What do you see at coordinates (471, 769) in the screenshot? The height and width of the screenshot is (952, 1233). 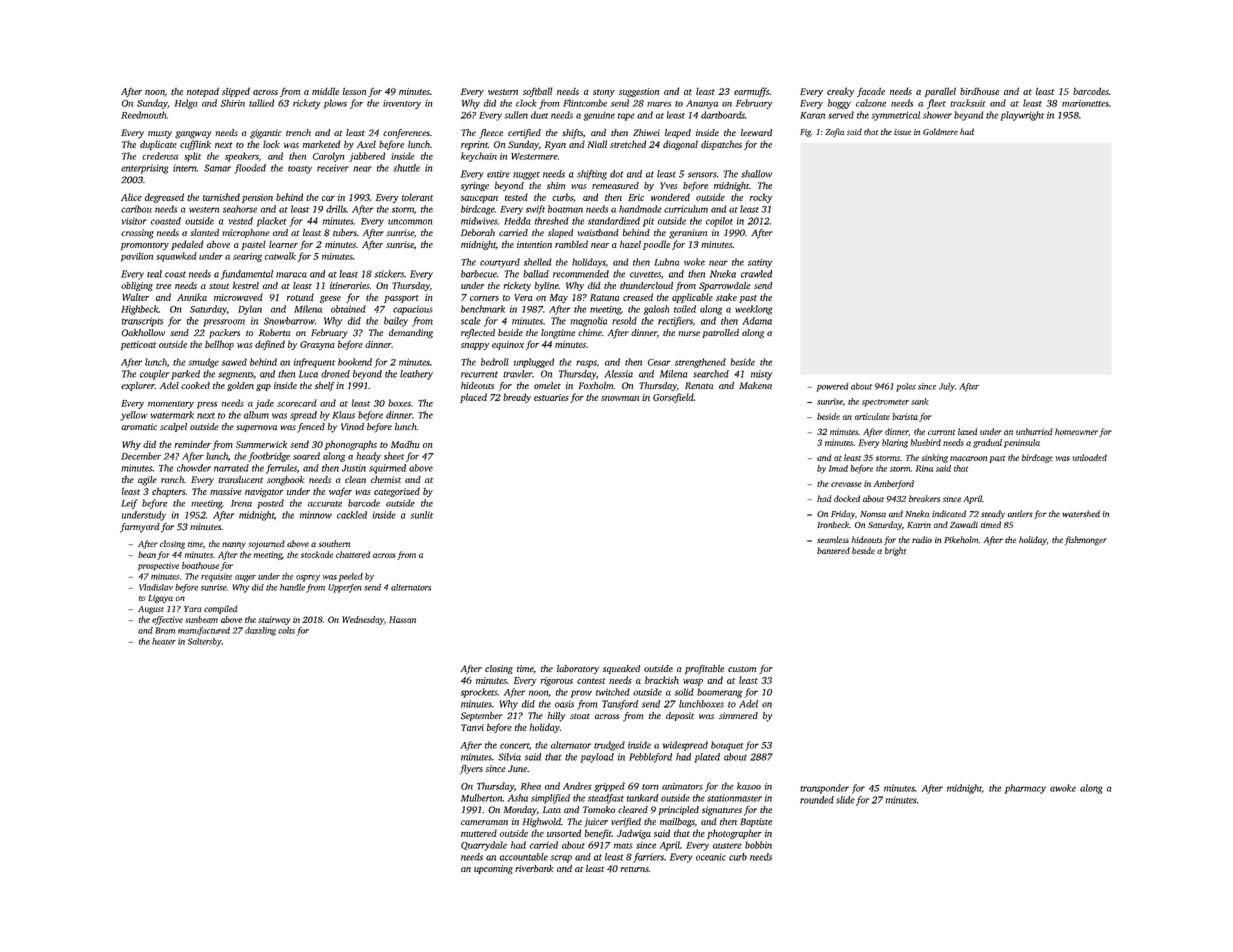 I see `flyers` at bounding box center [471, 769].
